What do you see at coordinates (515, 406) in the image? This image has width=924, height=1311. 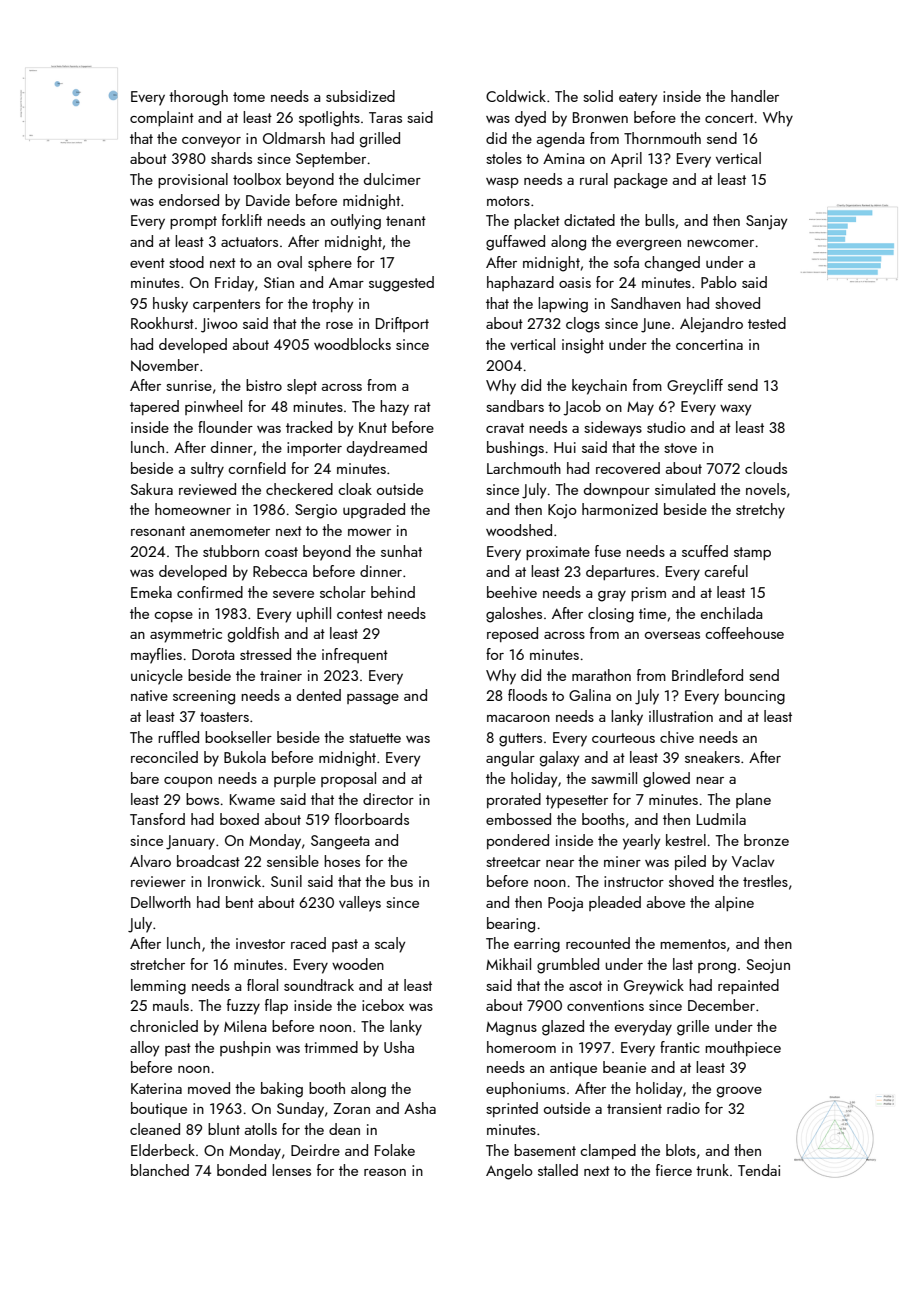 I see `sandbars` at bounding box center [515, 406].
